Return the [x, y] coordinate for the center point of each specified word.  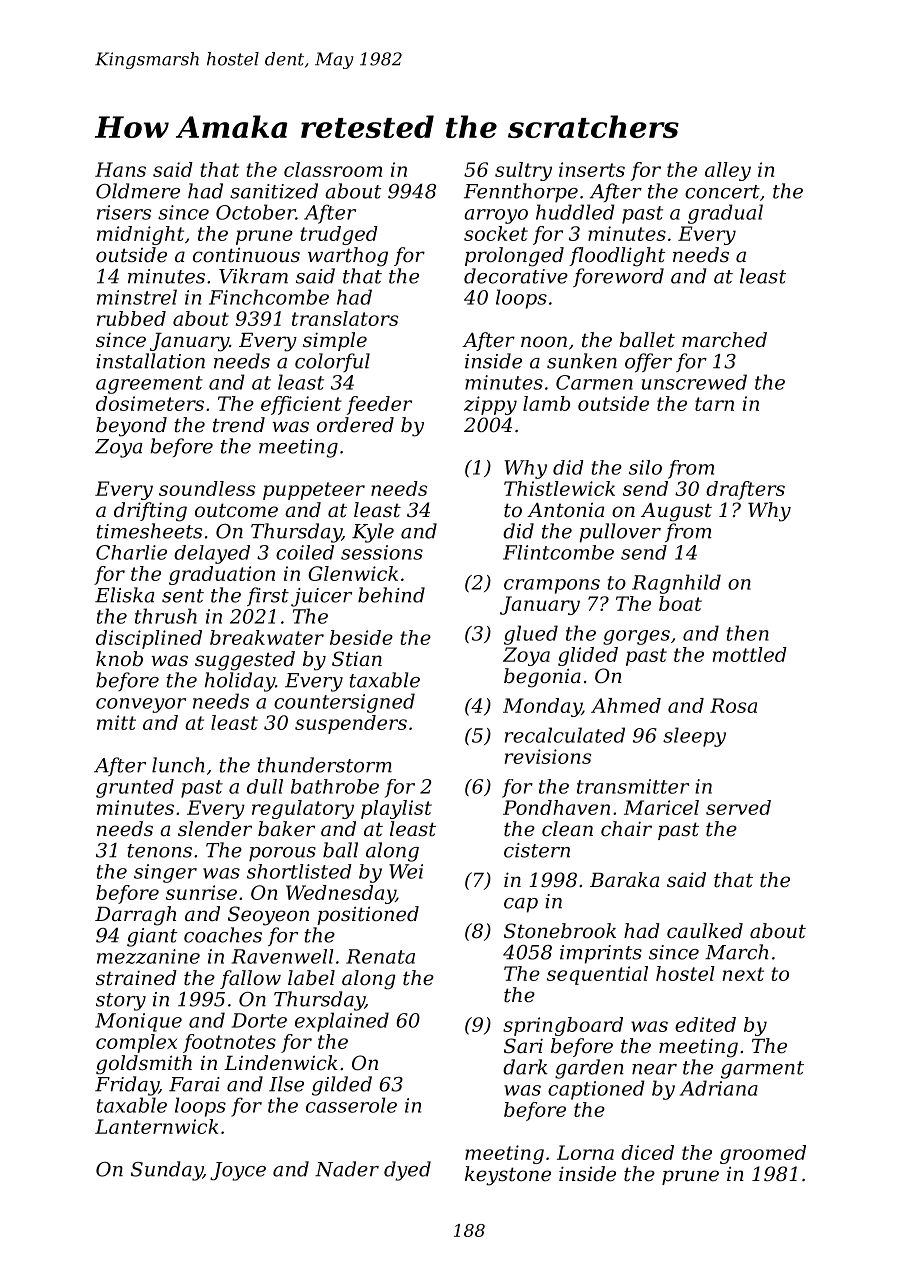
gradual [725, 214]
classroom [333, 169]
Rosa [733, 705]
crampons [552, 586]
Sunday [167, 1171]
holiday [240, 682]
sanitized [274, 191]
